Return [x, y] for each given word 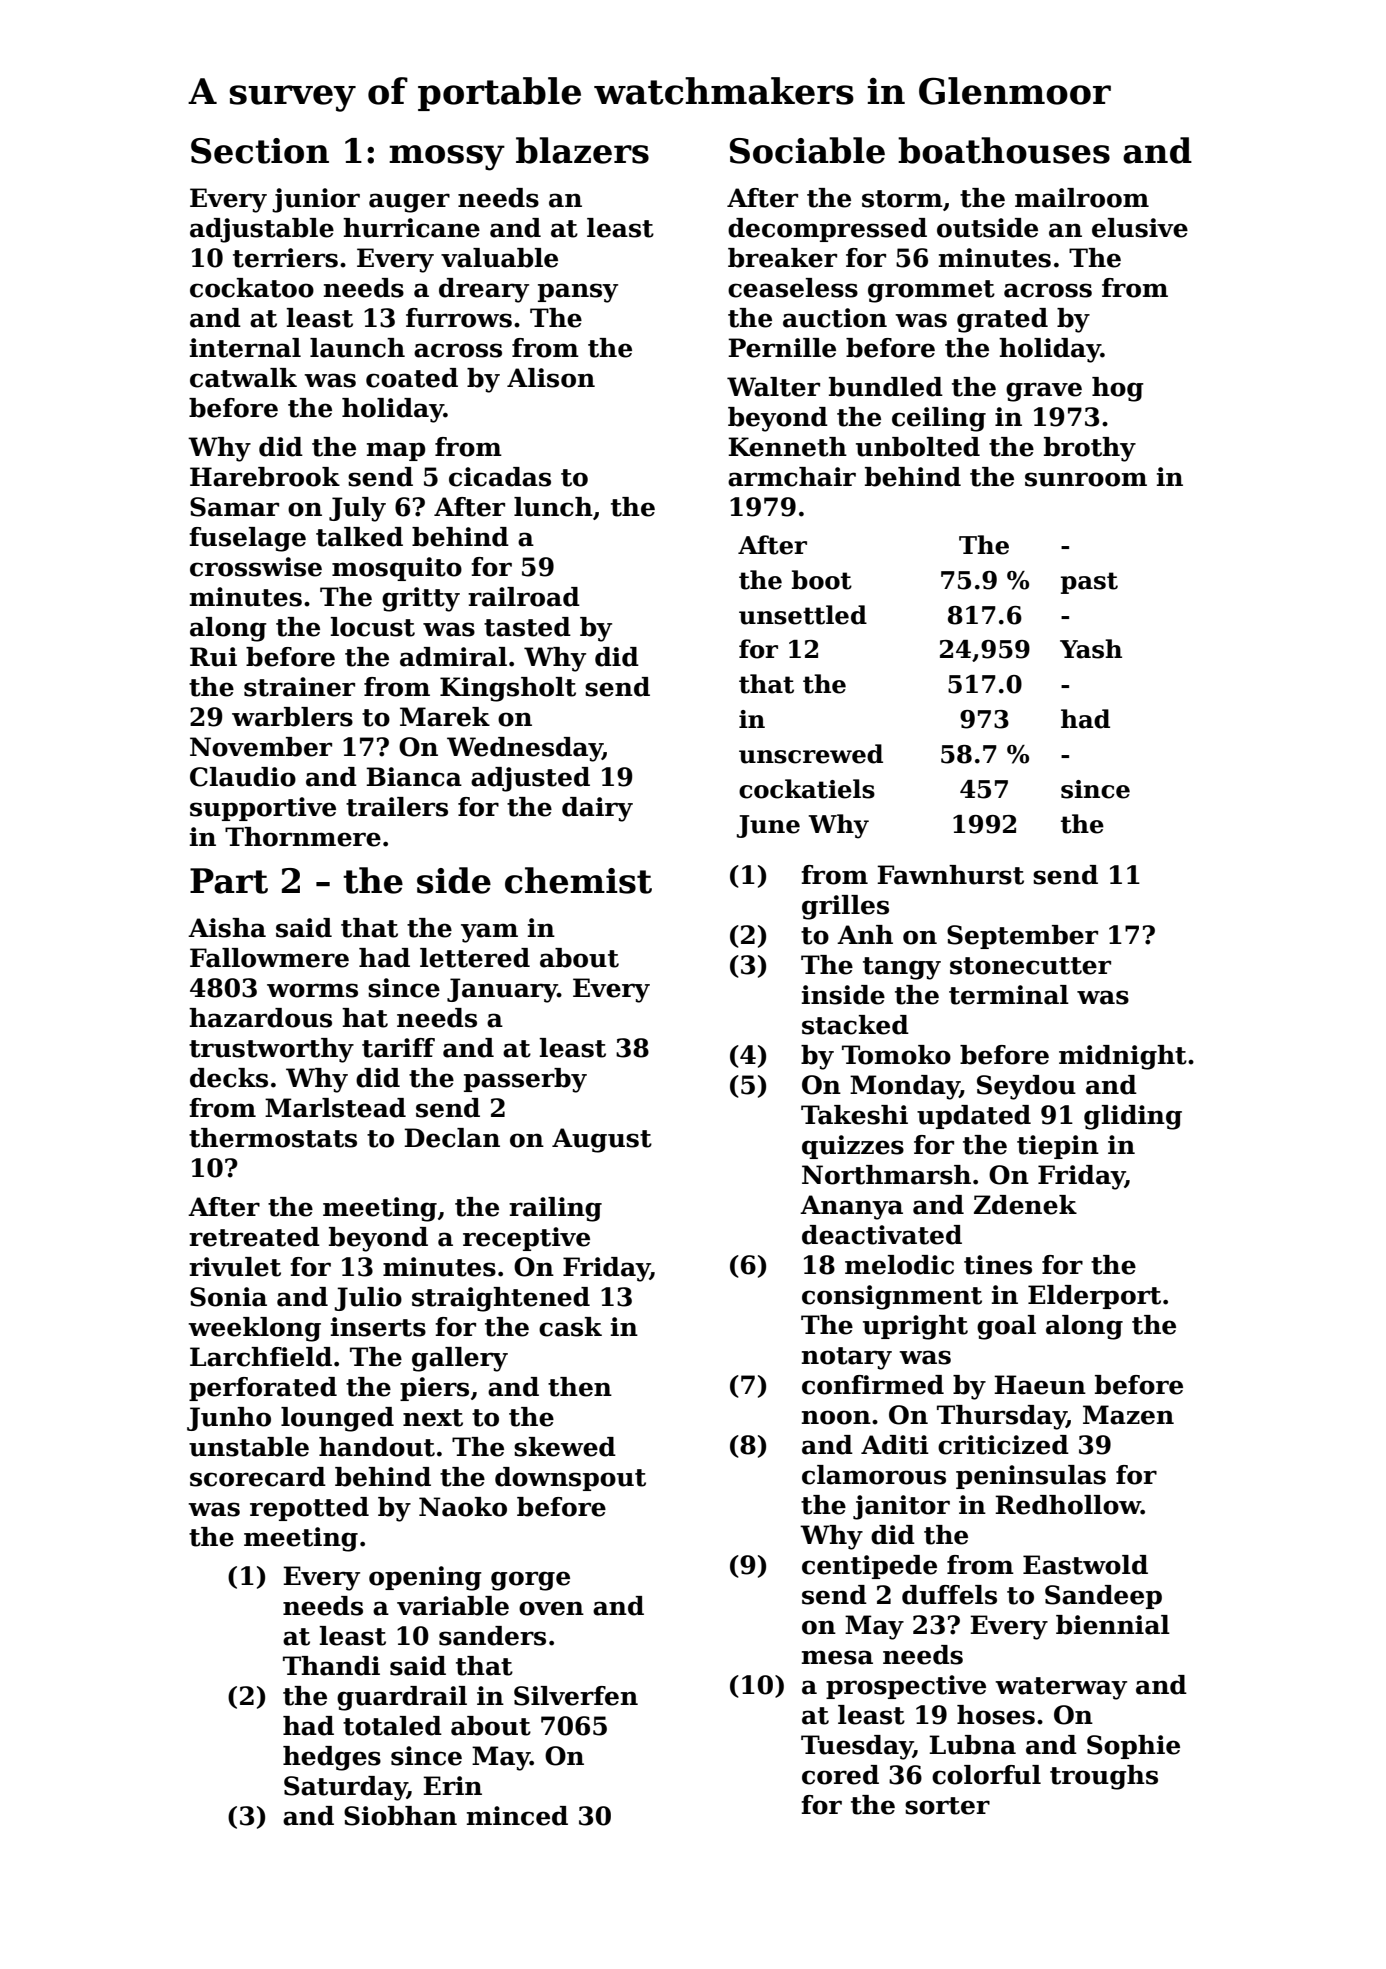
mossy [447, 158]
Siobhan [400, 1816]
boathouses [1004, 150]
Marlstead [335, 1108]
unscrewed [811, 754]
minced [517, 1816]
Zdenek [1025, 1205]
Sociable [807, 150]
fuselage [247, 539]
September [1022, 937]
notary [847, 1358]
